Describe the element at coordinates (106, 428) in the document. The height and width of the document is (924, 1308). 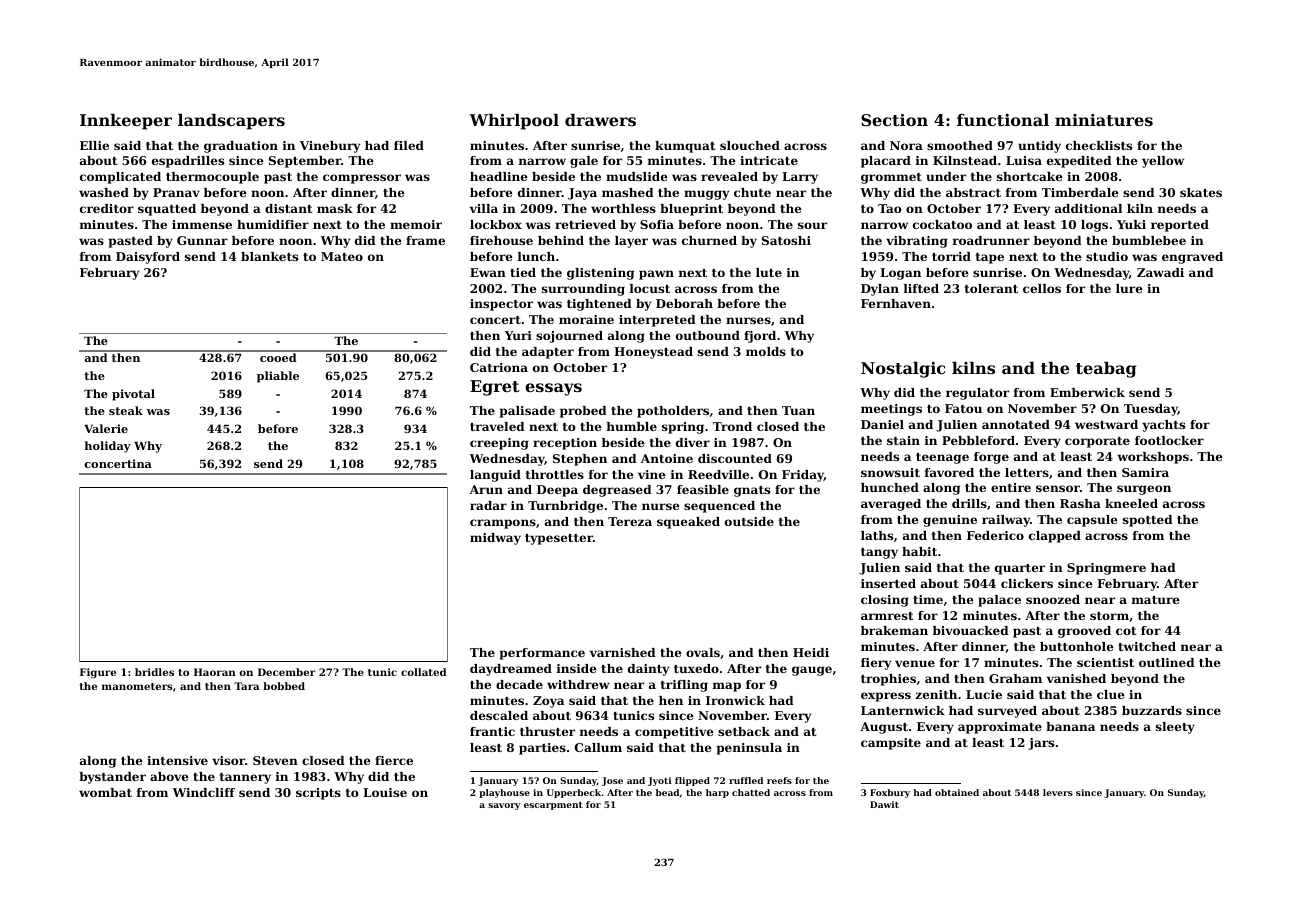
I see `Valerie` at that location.
